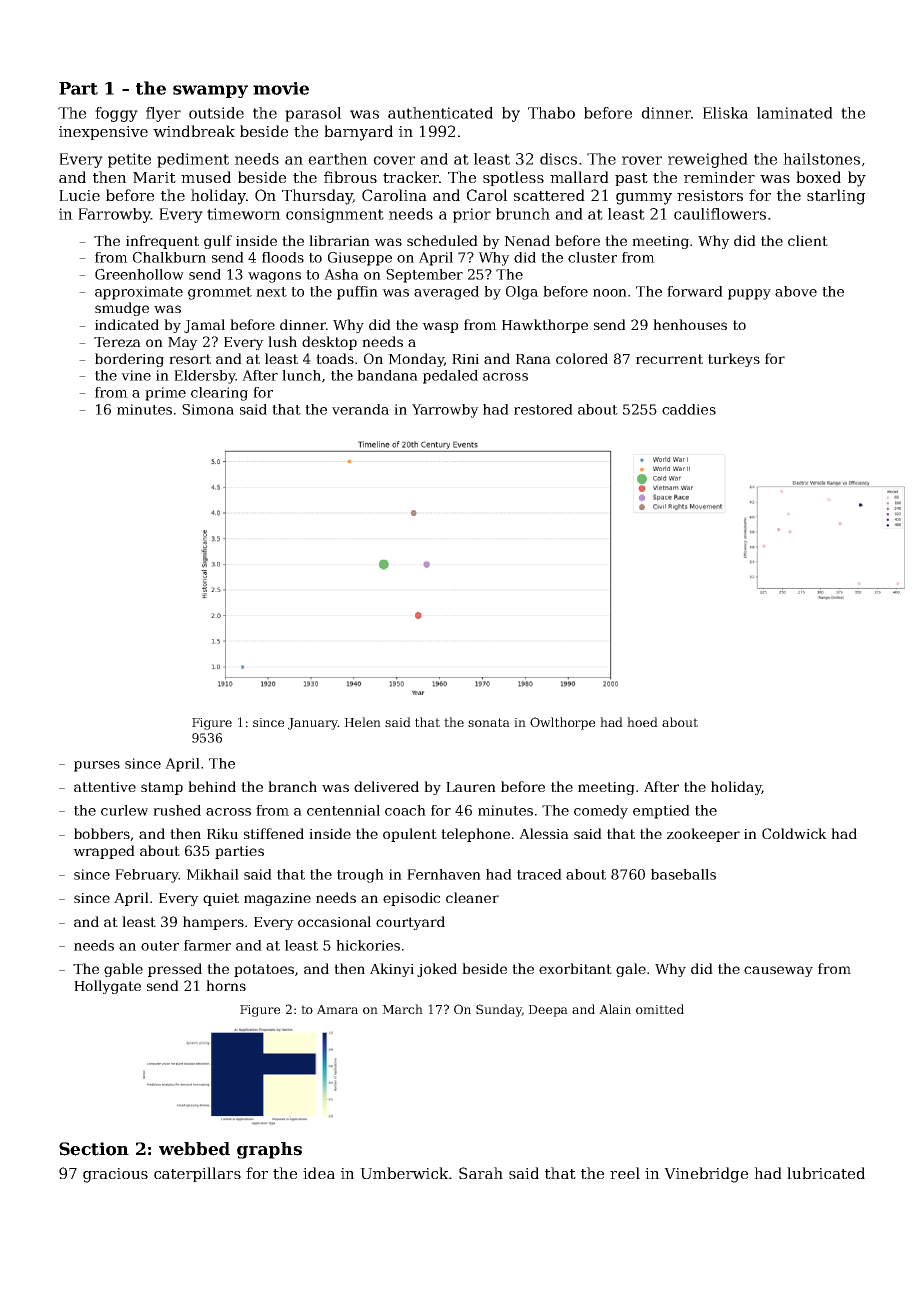 The image size is (924, 1308). I want to click on barnyard, so click(358, 133).
